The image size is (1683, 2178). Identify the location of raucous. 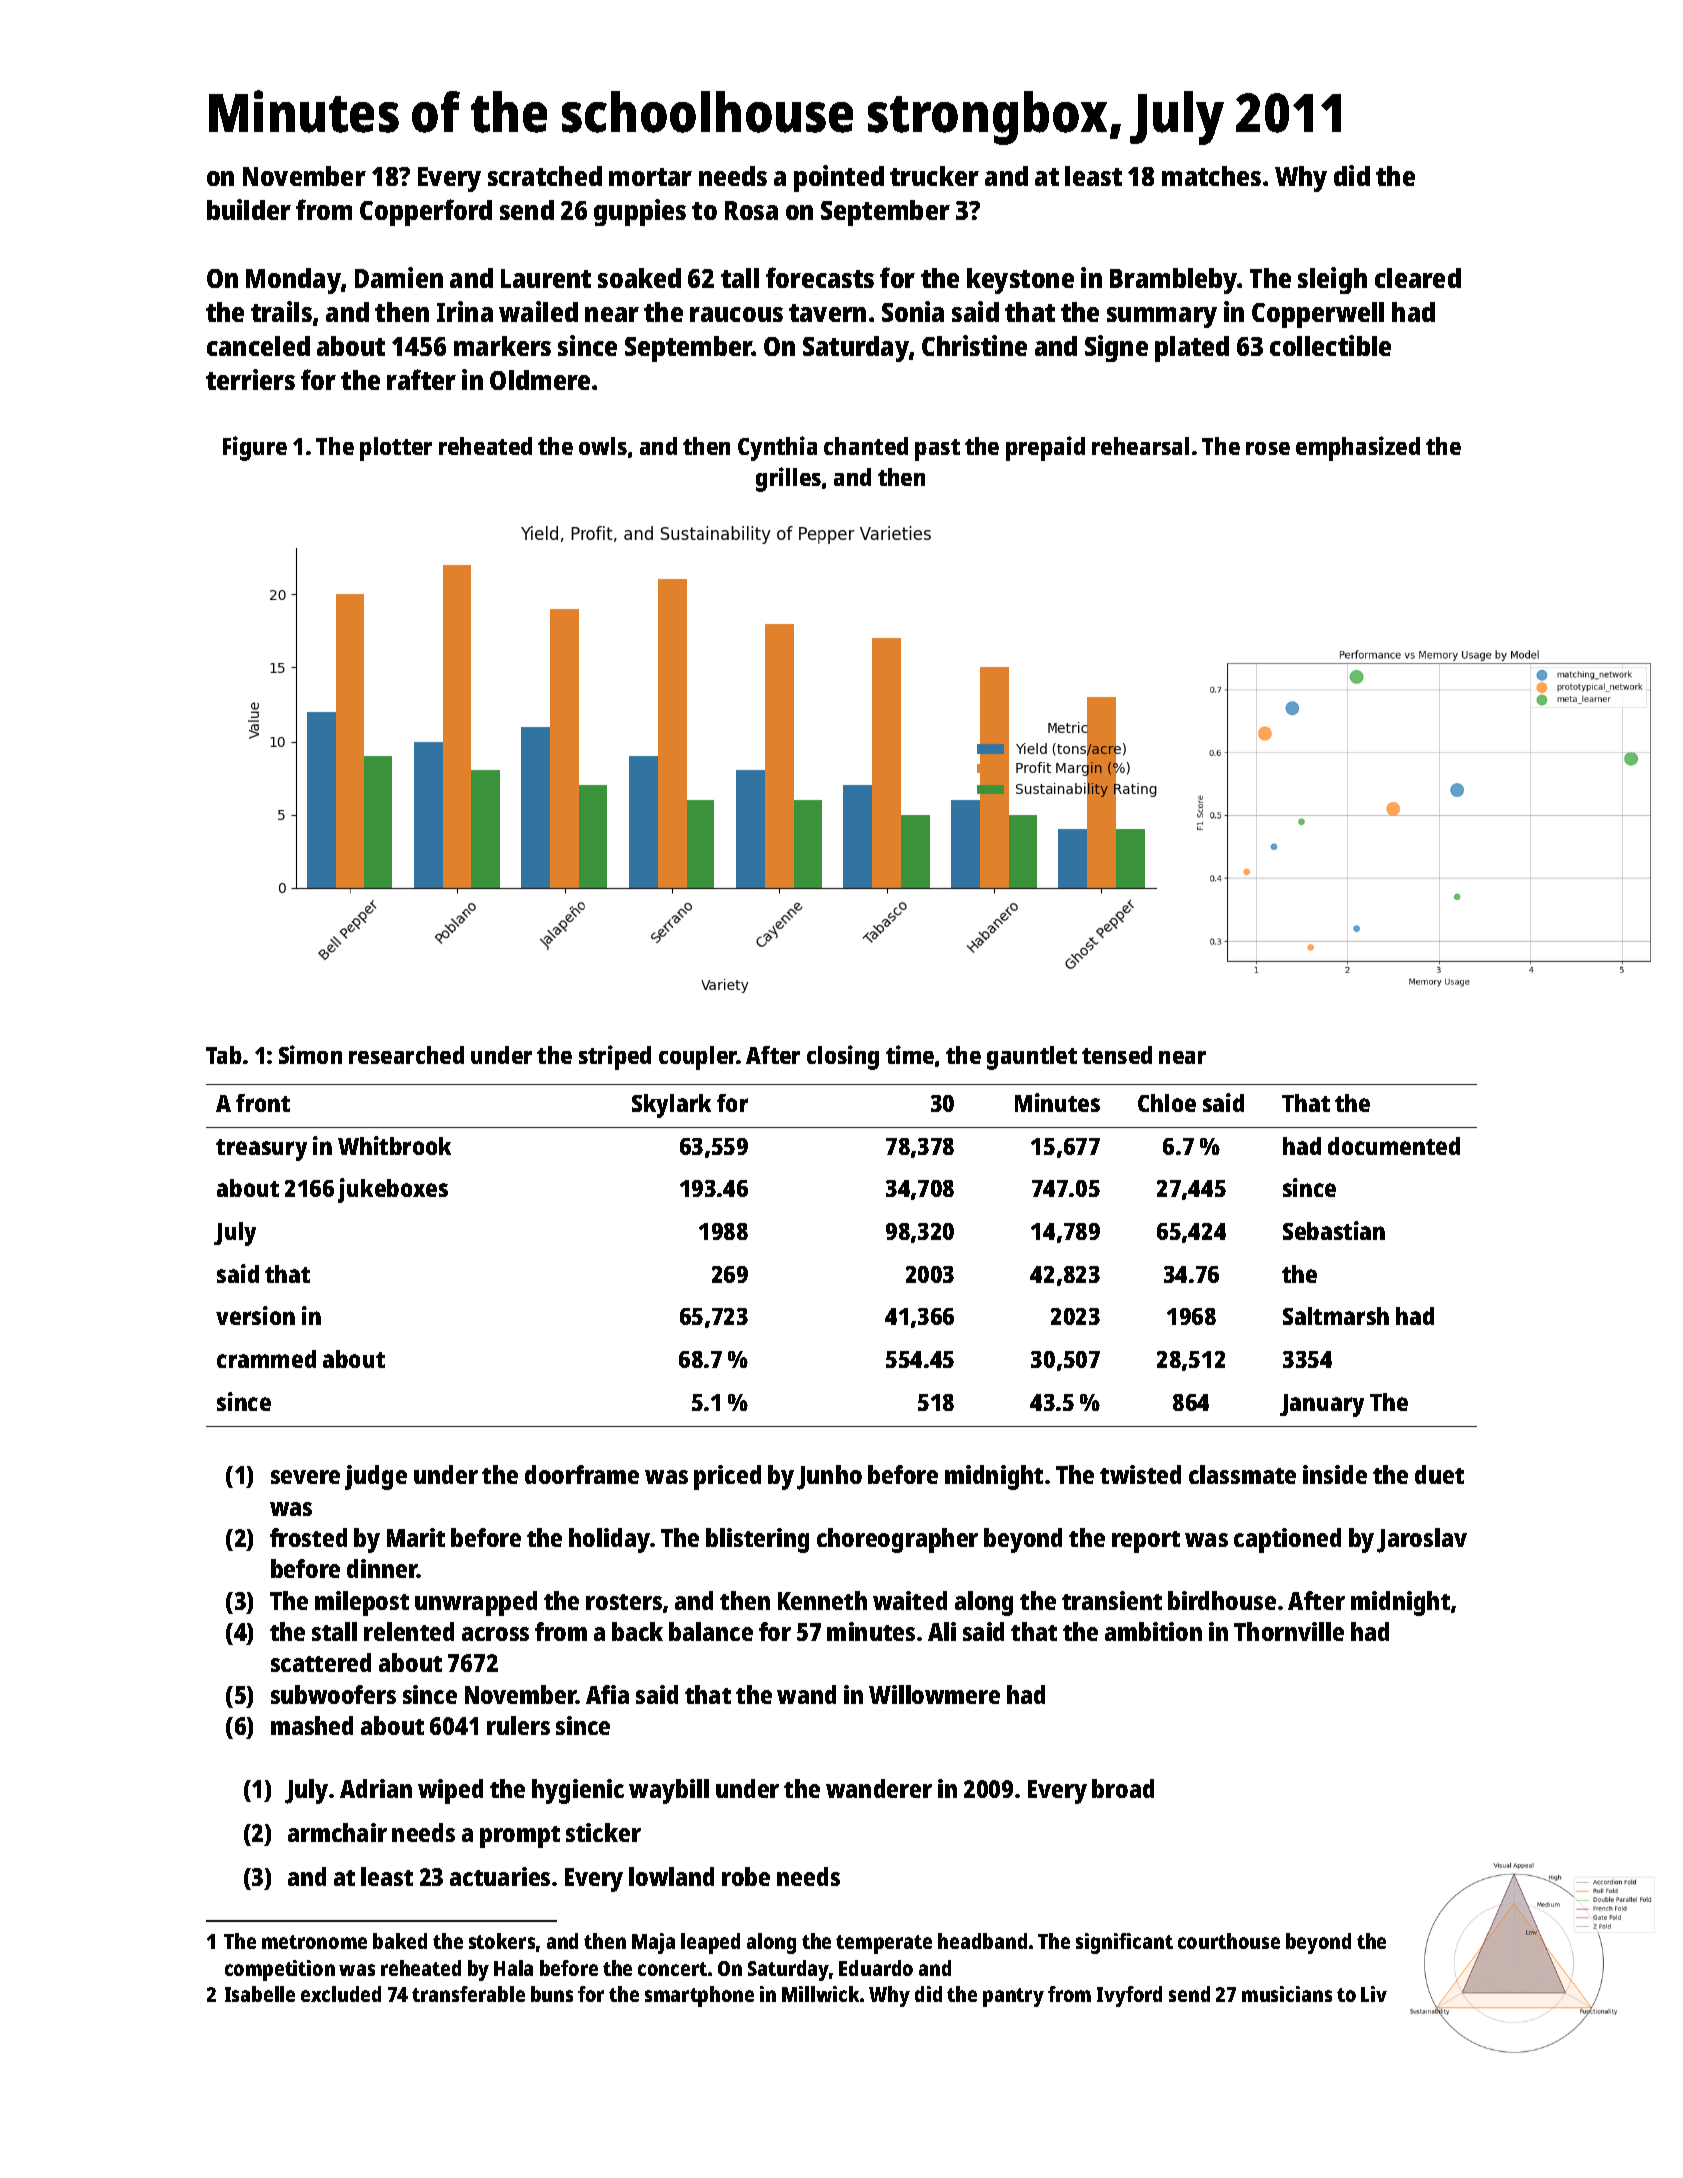
(736, 314).
